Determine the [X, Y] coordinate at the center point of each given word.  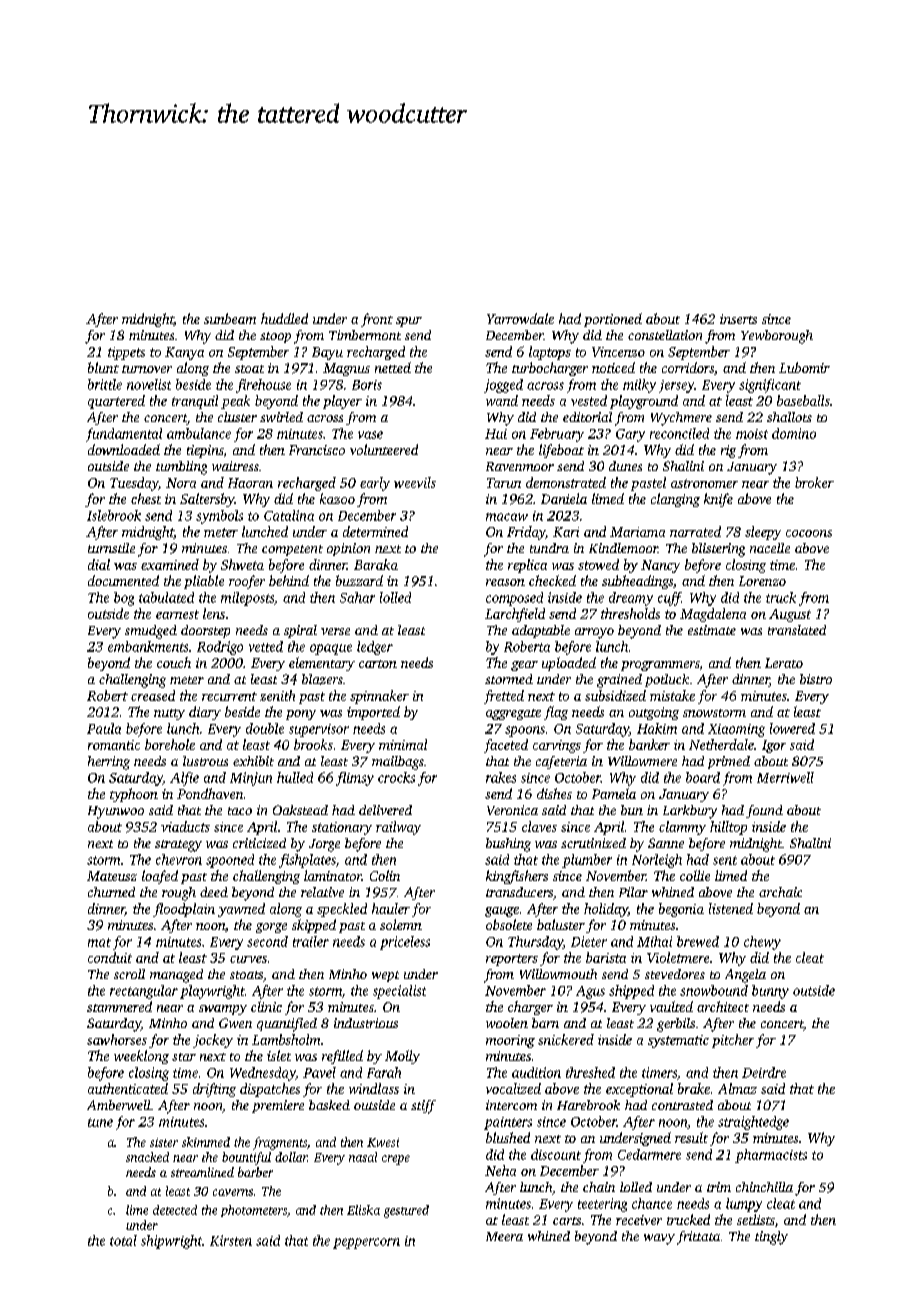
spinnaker [379, 697]
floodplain [184, 910]
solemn [401, 924]
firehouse [263, 386]
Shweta [242, 564]
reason [505, 582]
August [790, 615]
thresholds [630, 613]
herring [109, 763]
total [123, 1240]
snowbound [714, 990]
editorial [587, 417]
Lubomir [804, 367]
